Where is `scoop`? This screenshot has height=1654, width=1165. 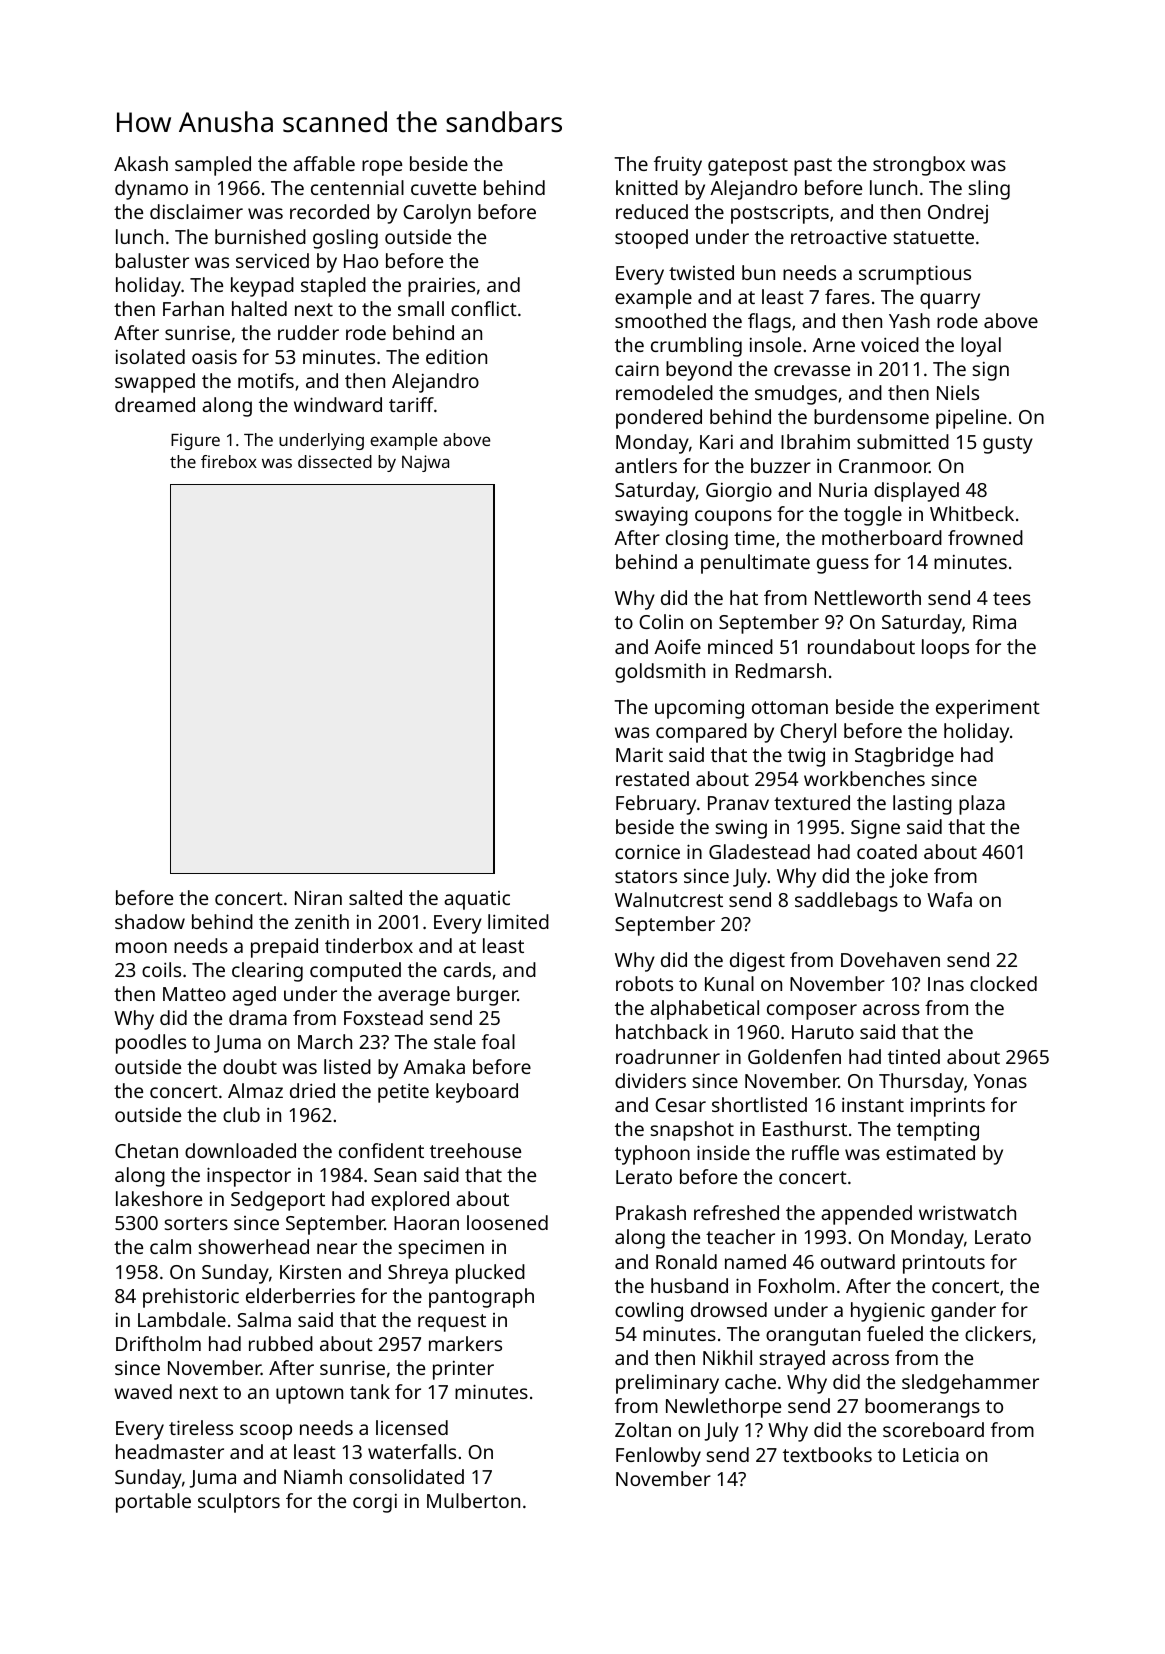 scoop is located at coordinates (266, 1432).
